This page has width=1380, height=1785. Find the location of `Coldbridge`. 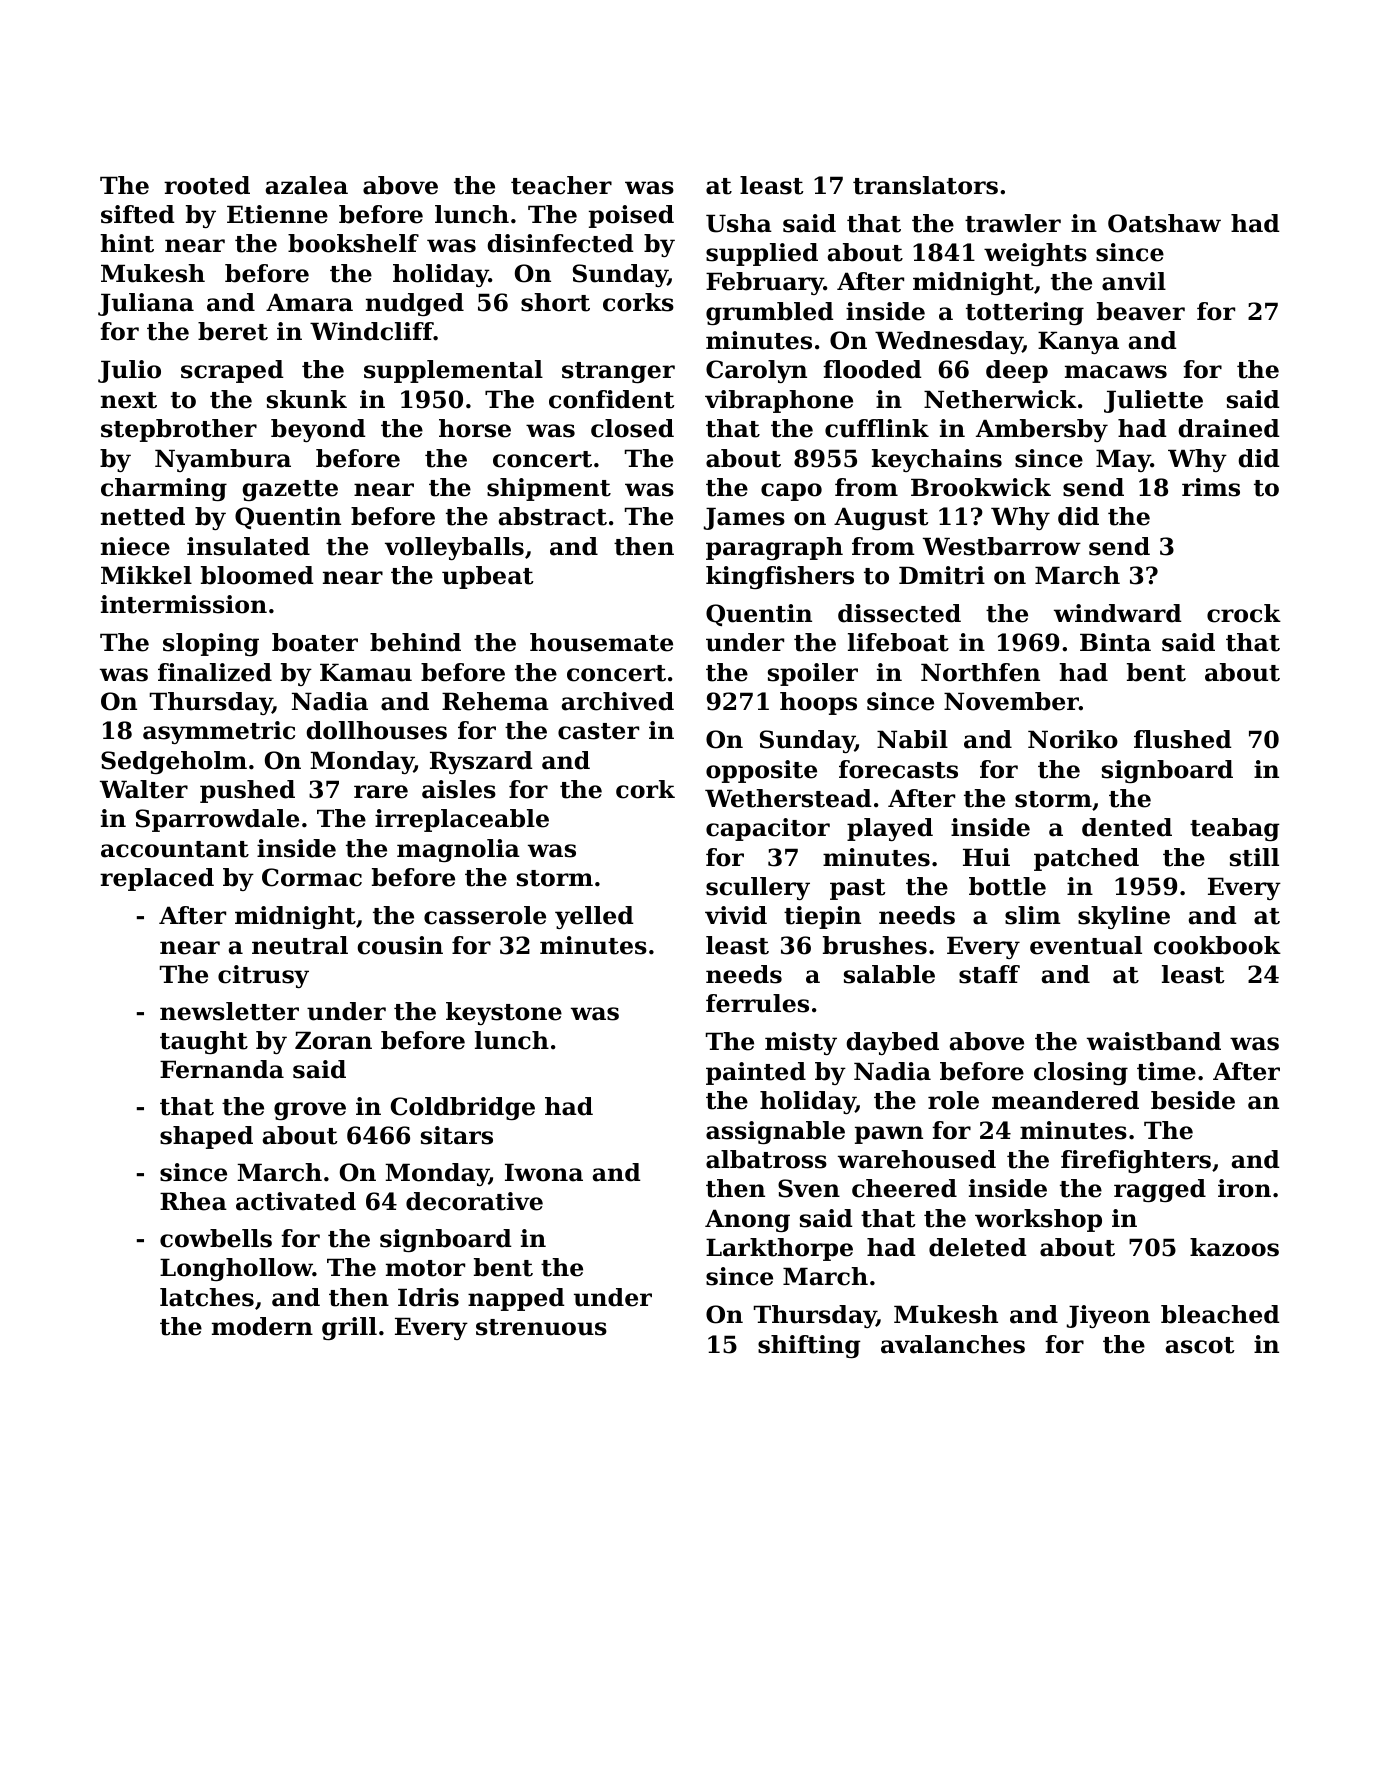

Coldbridge is located at coordinates (463, 1108).
